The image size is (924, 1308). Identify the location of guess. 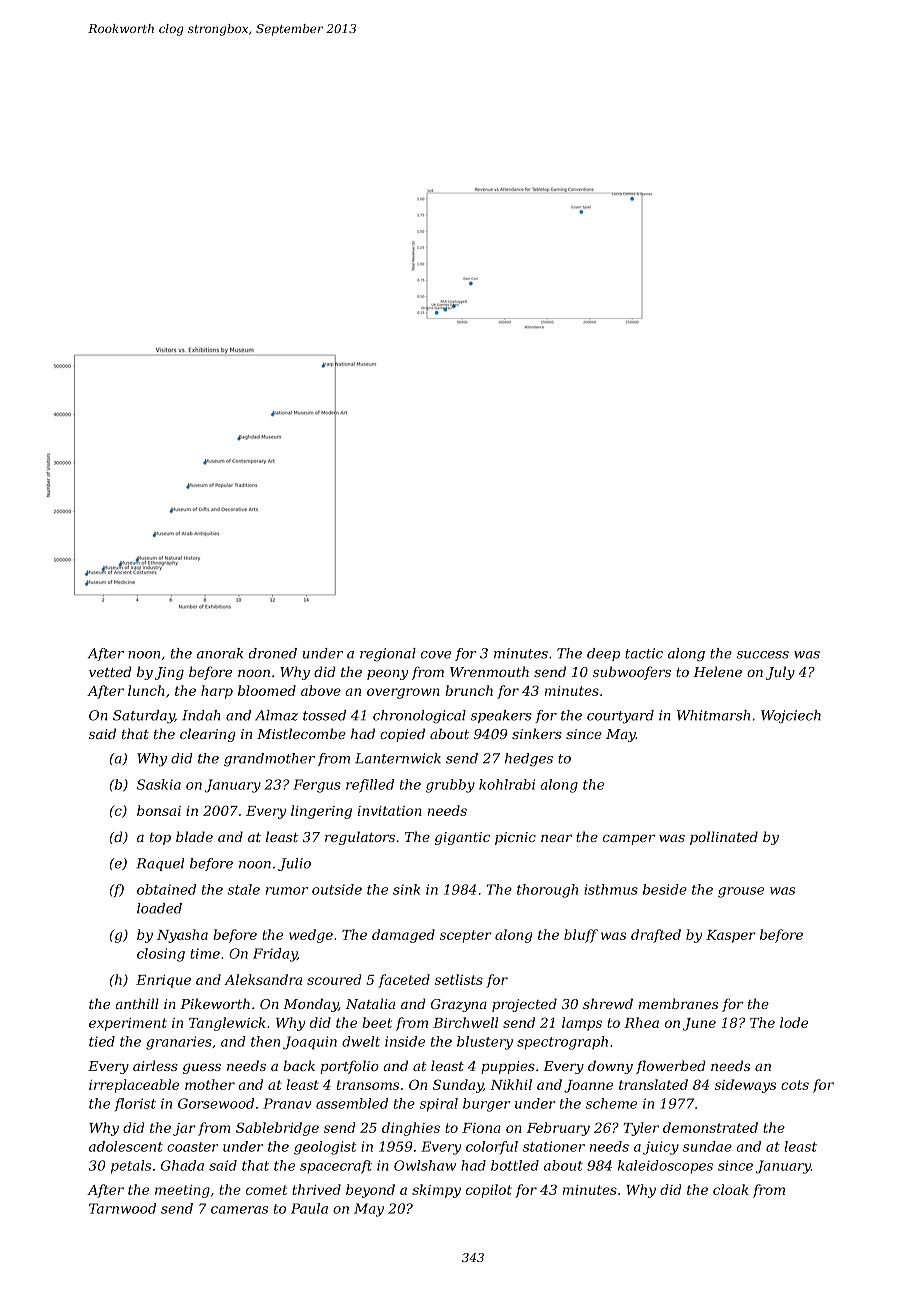
(202, 1069).
